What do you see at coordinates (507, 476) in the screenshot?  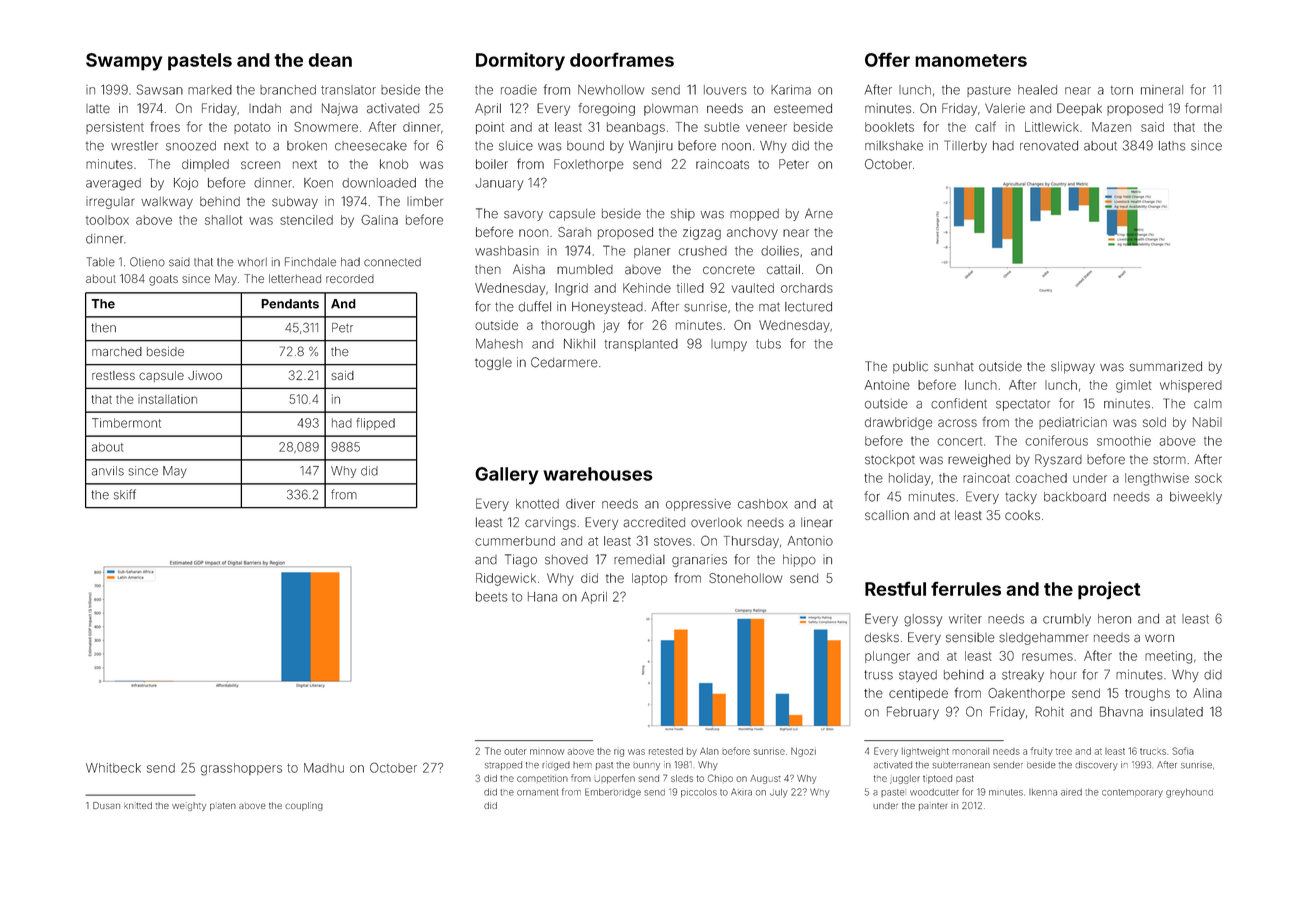 I see `Gallery` at bounding box center [507, 476].
